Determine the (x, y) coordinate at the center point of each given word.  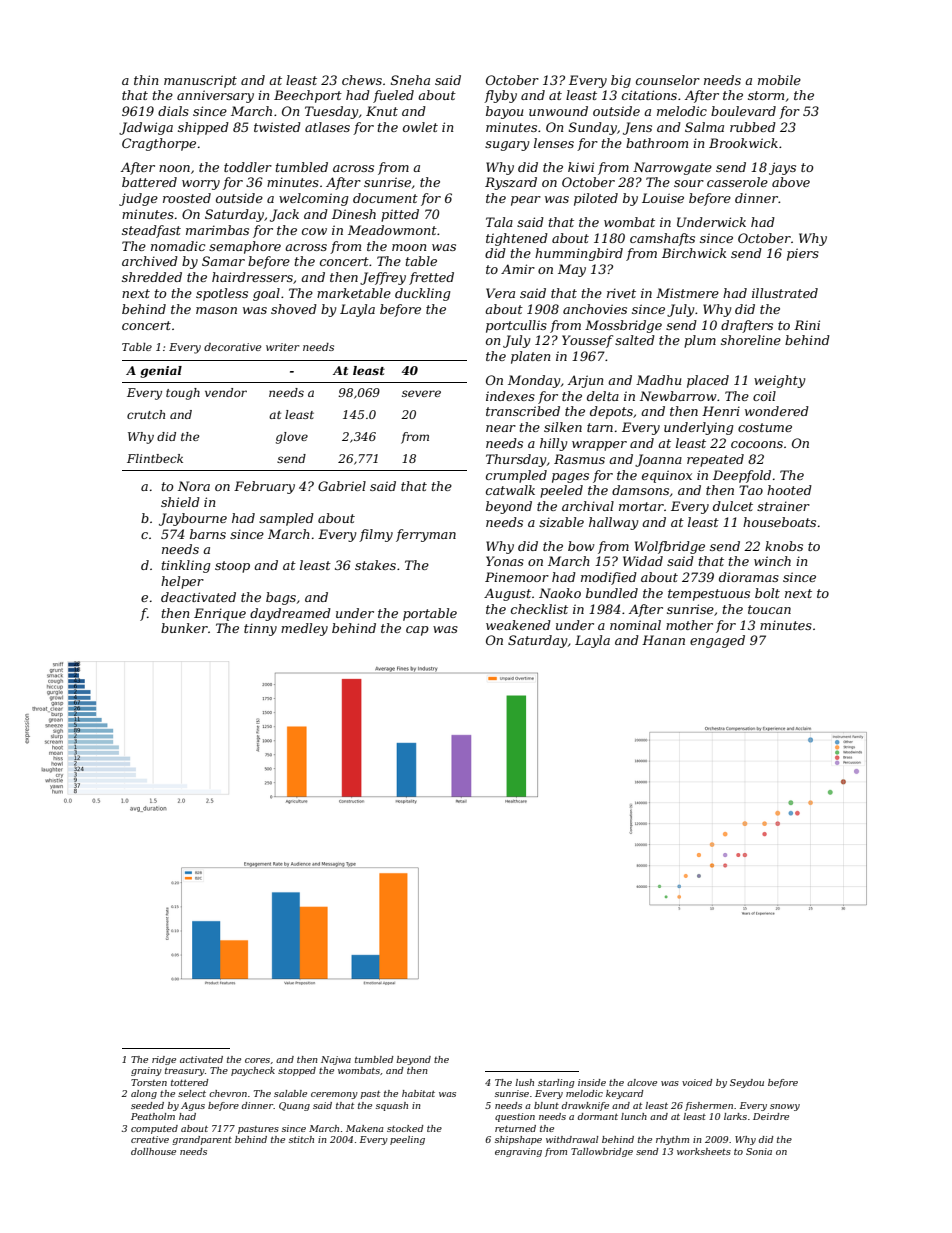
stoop (232, 567)
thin (146, 80)
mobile (779, 80)
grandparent (202, 1140)
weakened (518, 625)
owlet (420, 127)
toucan (769, 609)
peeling (407, 1140)
